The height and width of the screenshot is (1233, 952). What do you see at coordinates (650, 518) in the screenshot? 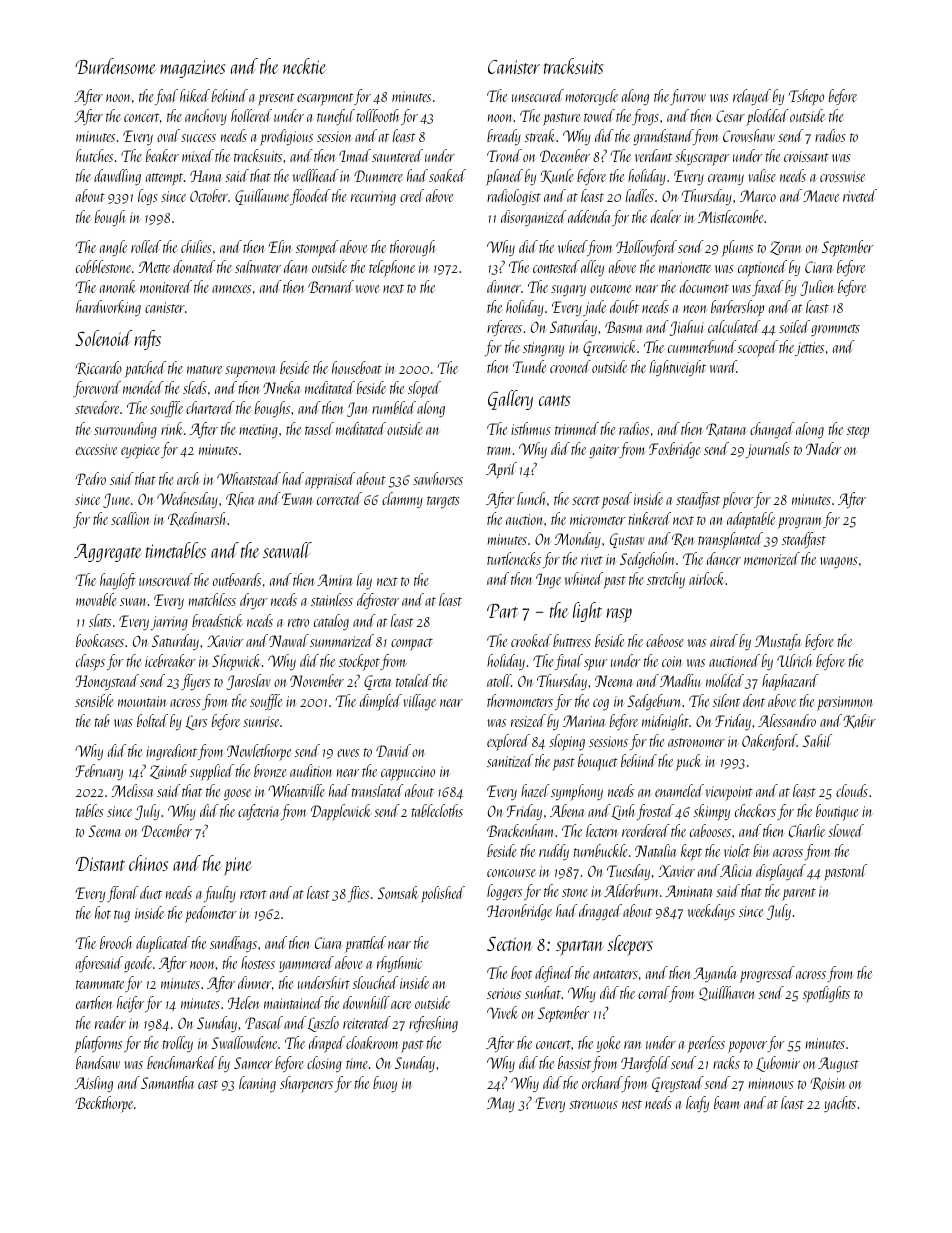
I see `tinkered` at bounding box center [650, 518].
